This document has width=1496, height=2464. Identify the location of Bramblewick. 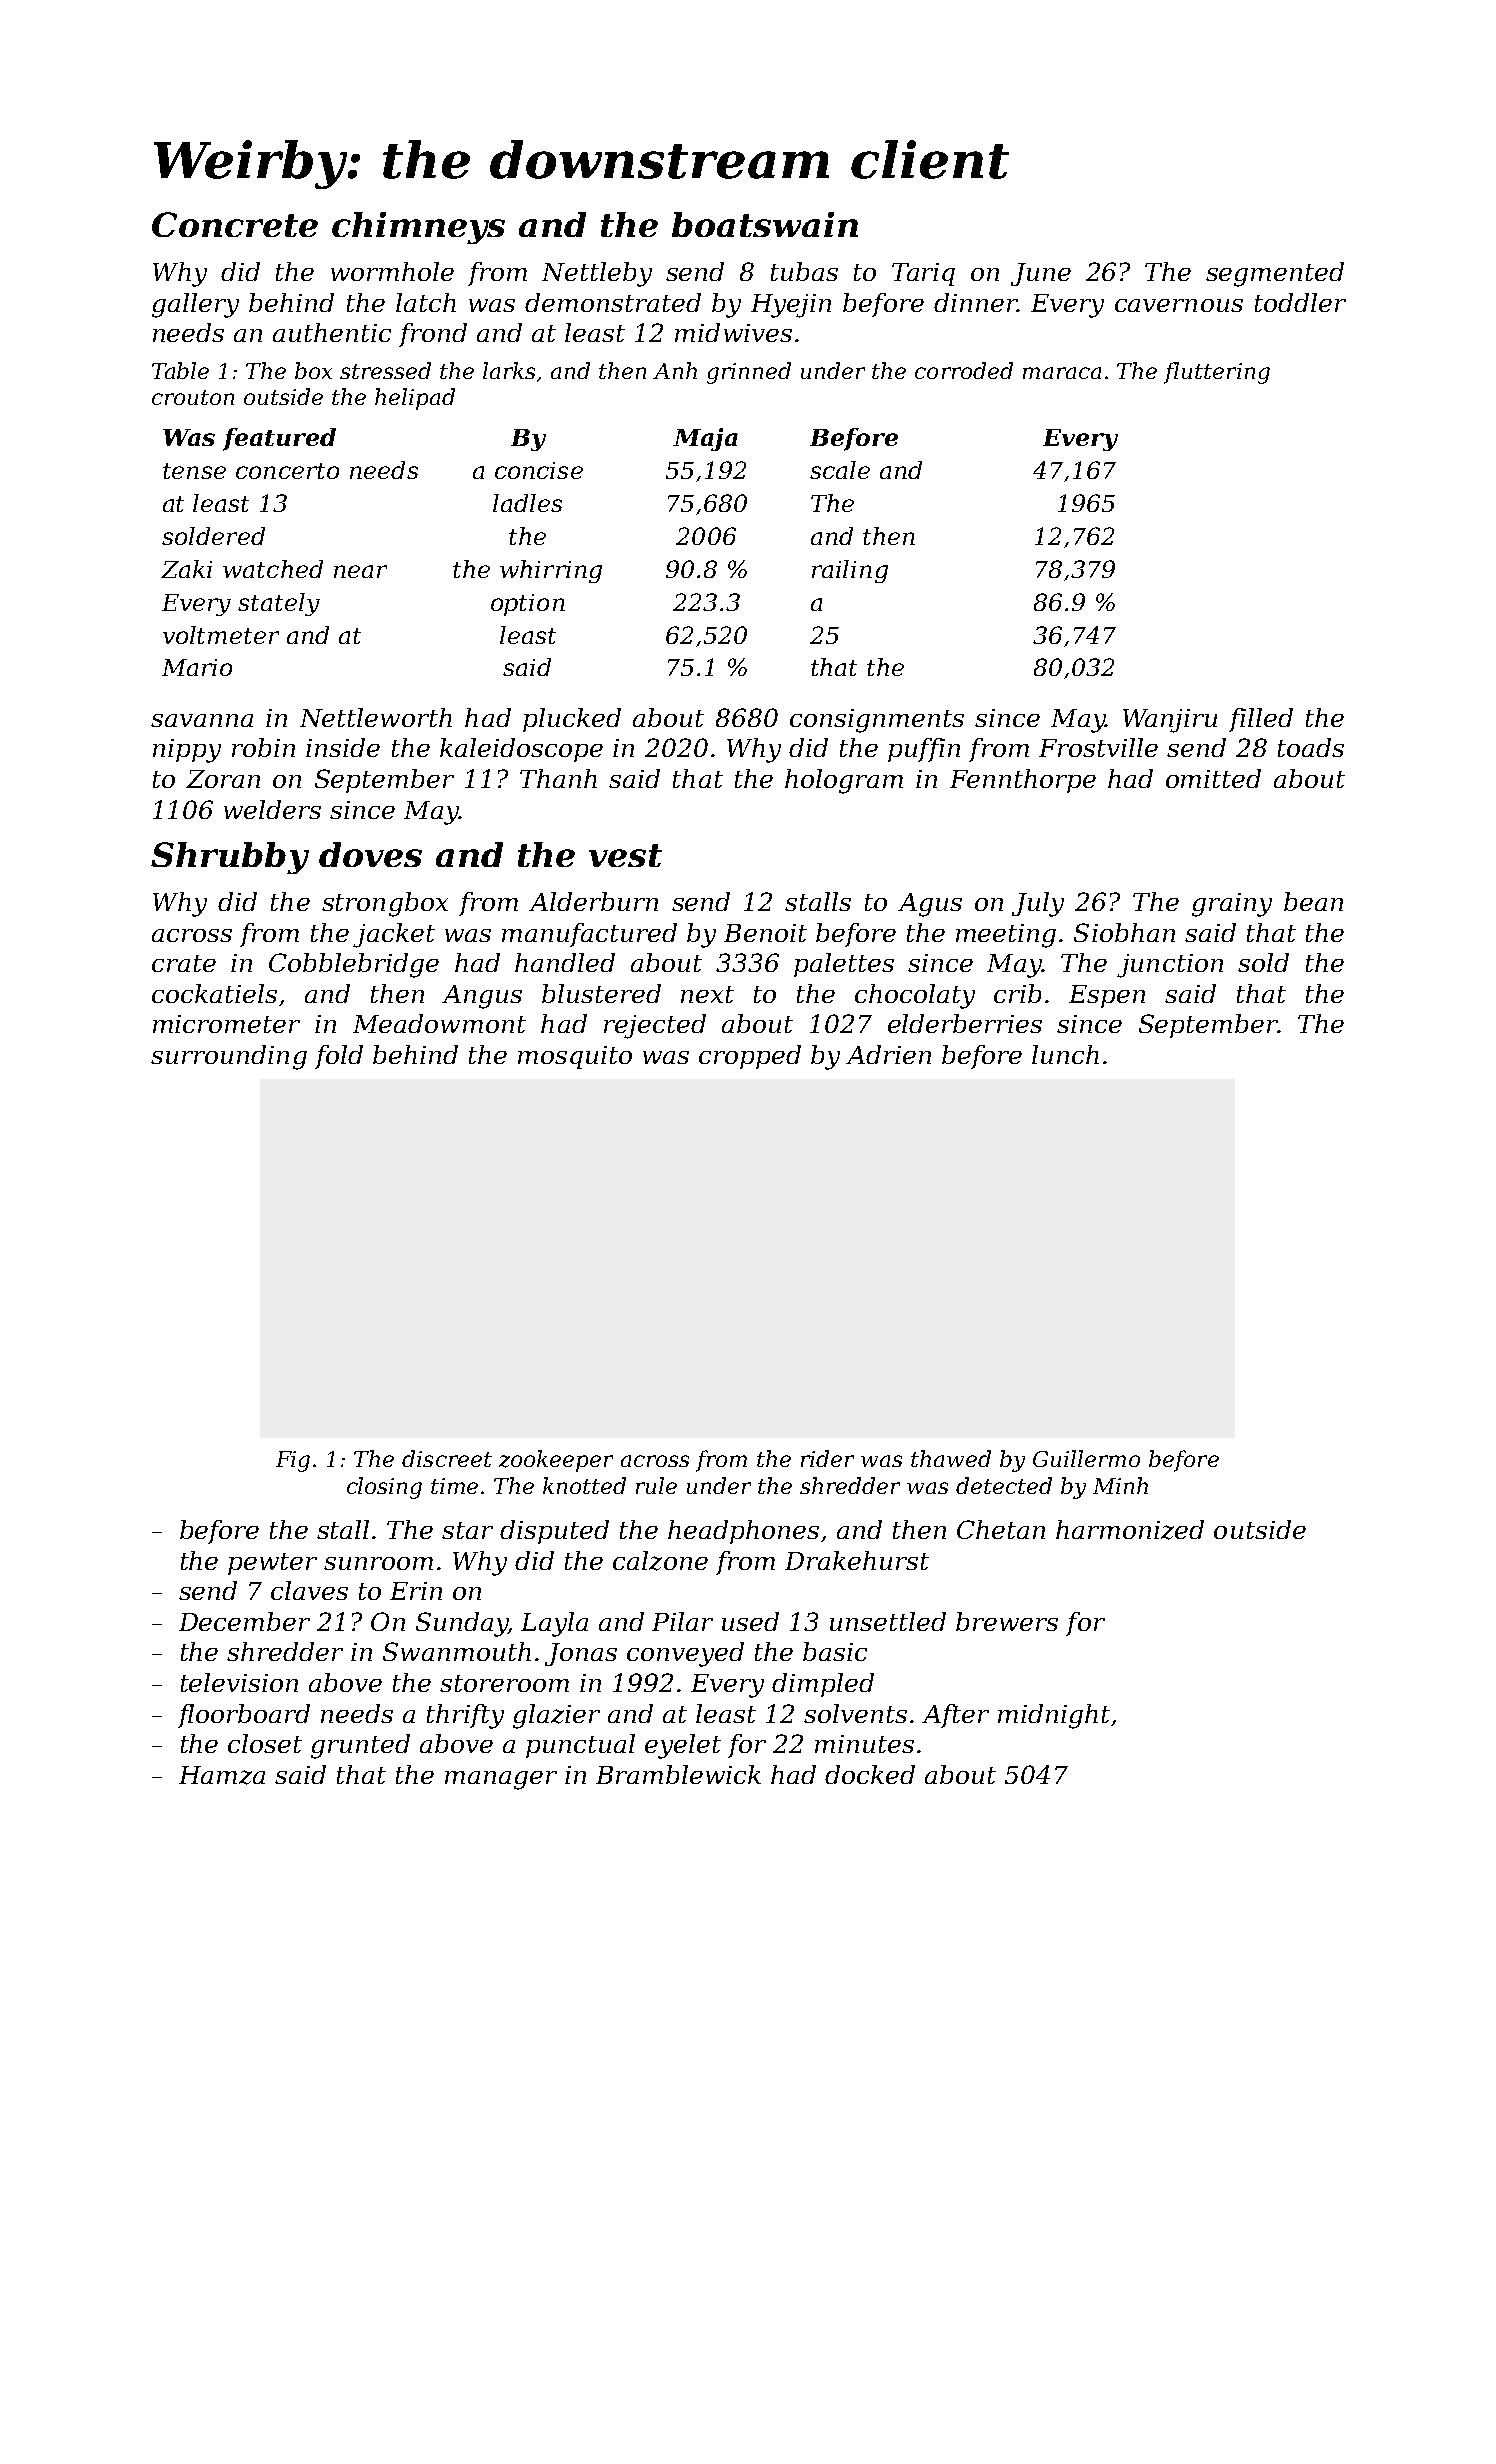
(678, 1774).
